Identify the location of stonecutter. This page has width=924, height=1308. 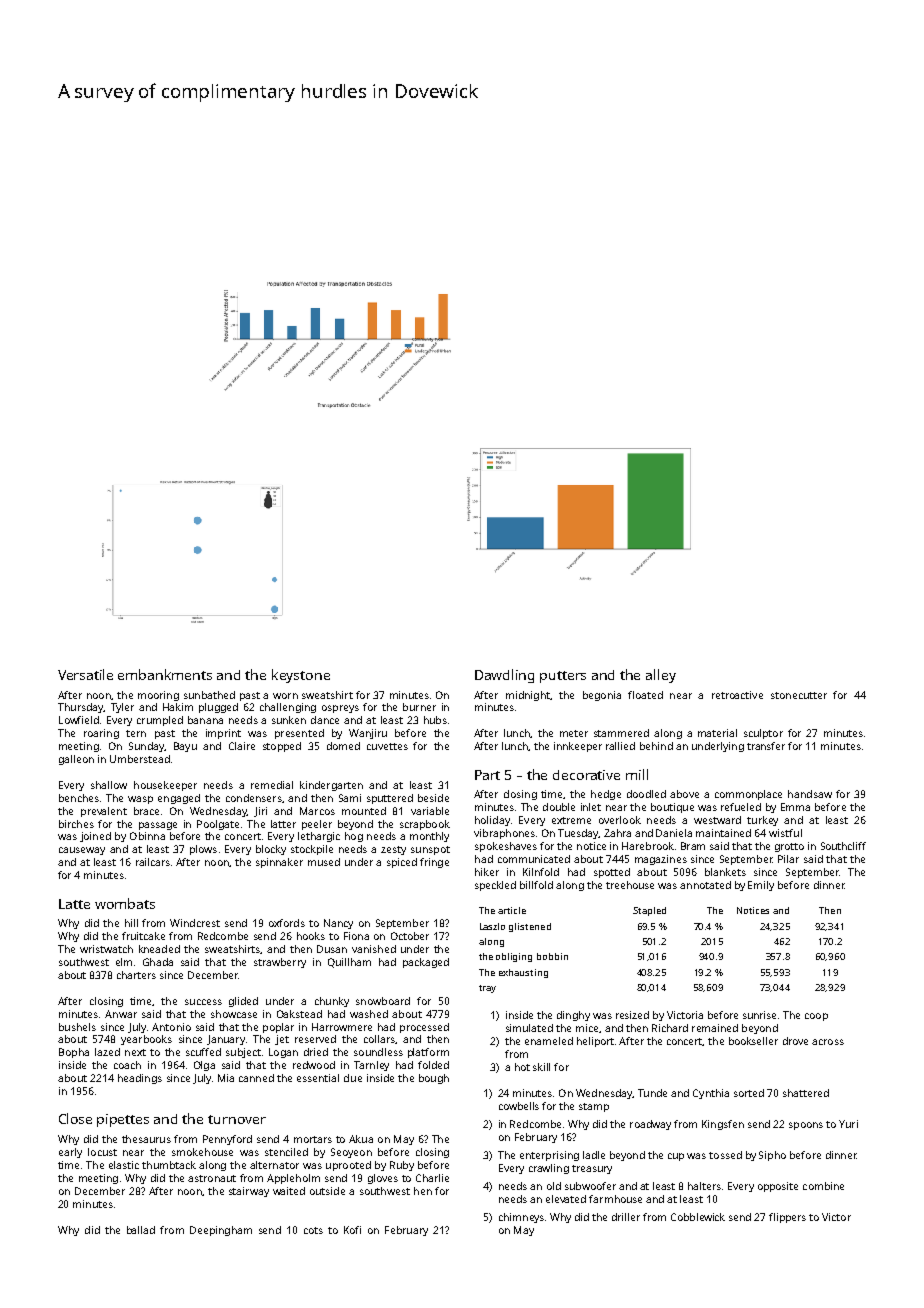
(799, 695).
